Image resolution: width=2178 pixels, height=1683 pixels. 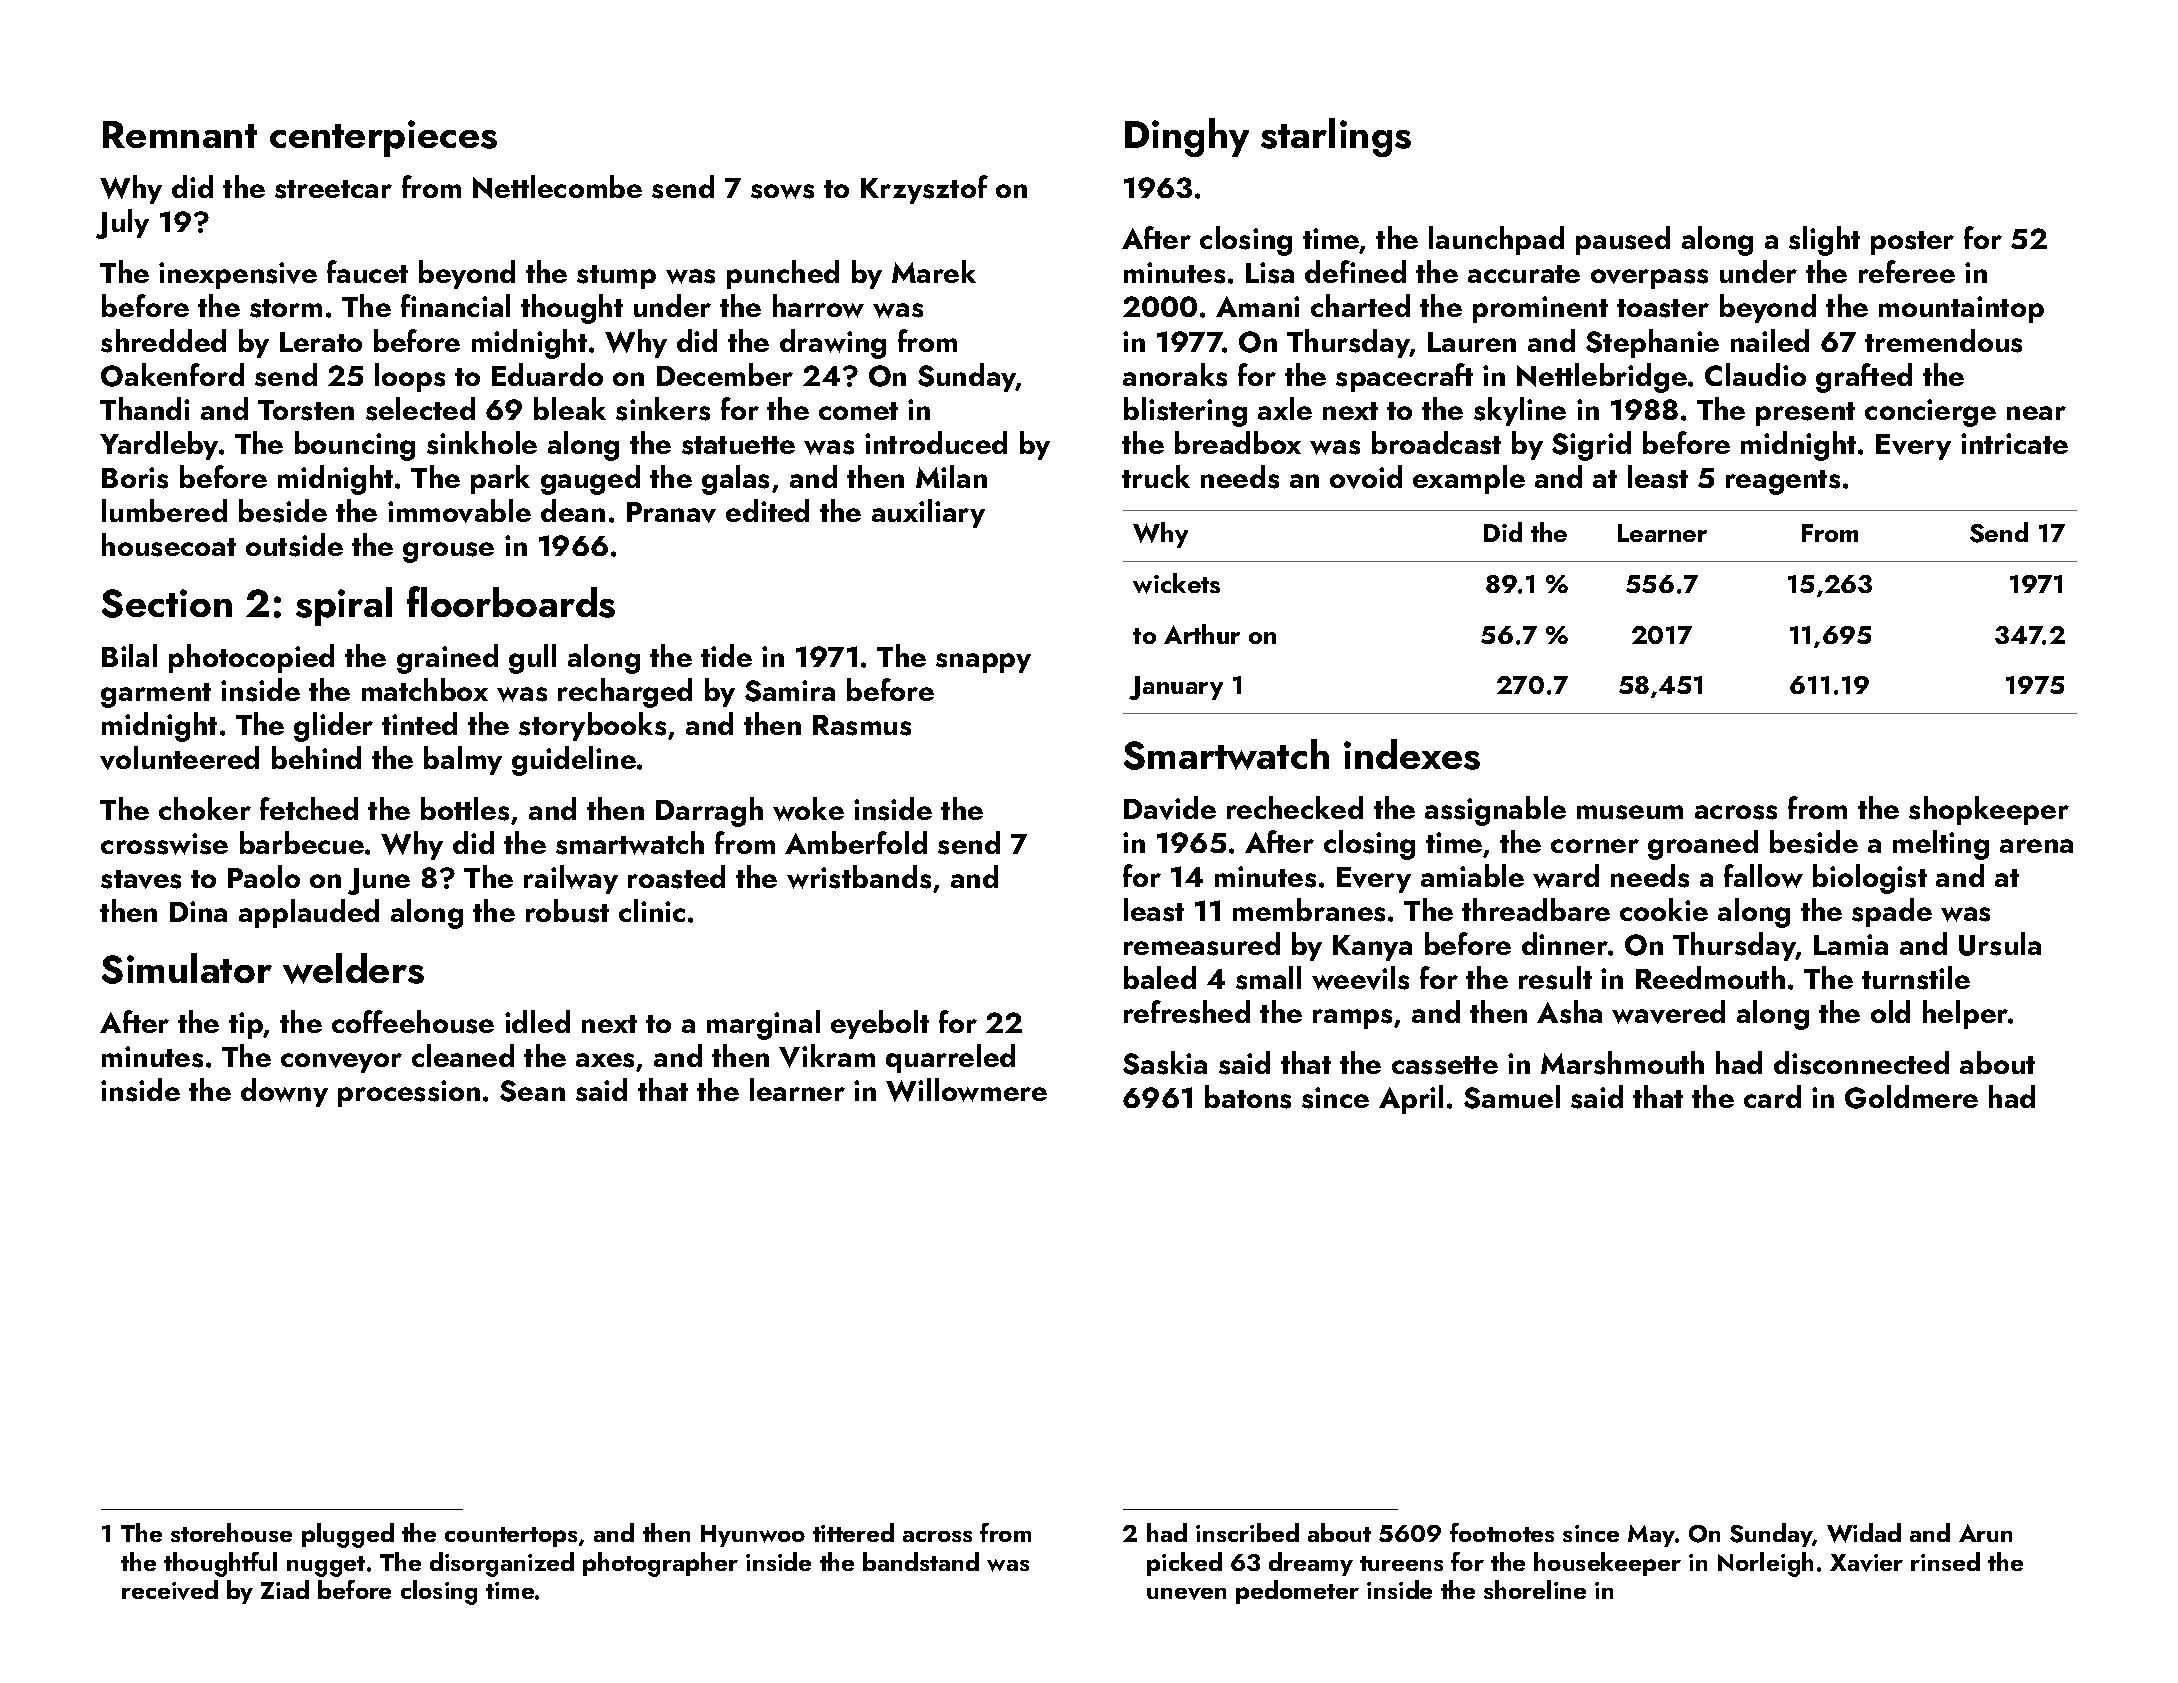 I want to click on Sean, so click(x=532, y=1091).
